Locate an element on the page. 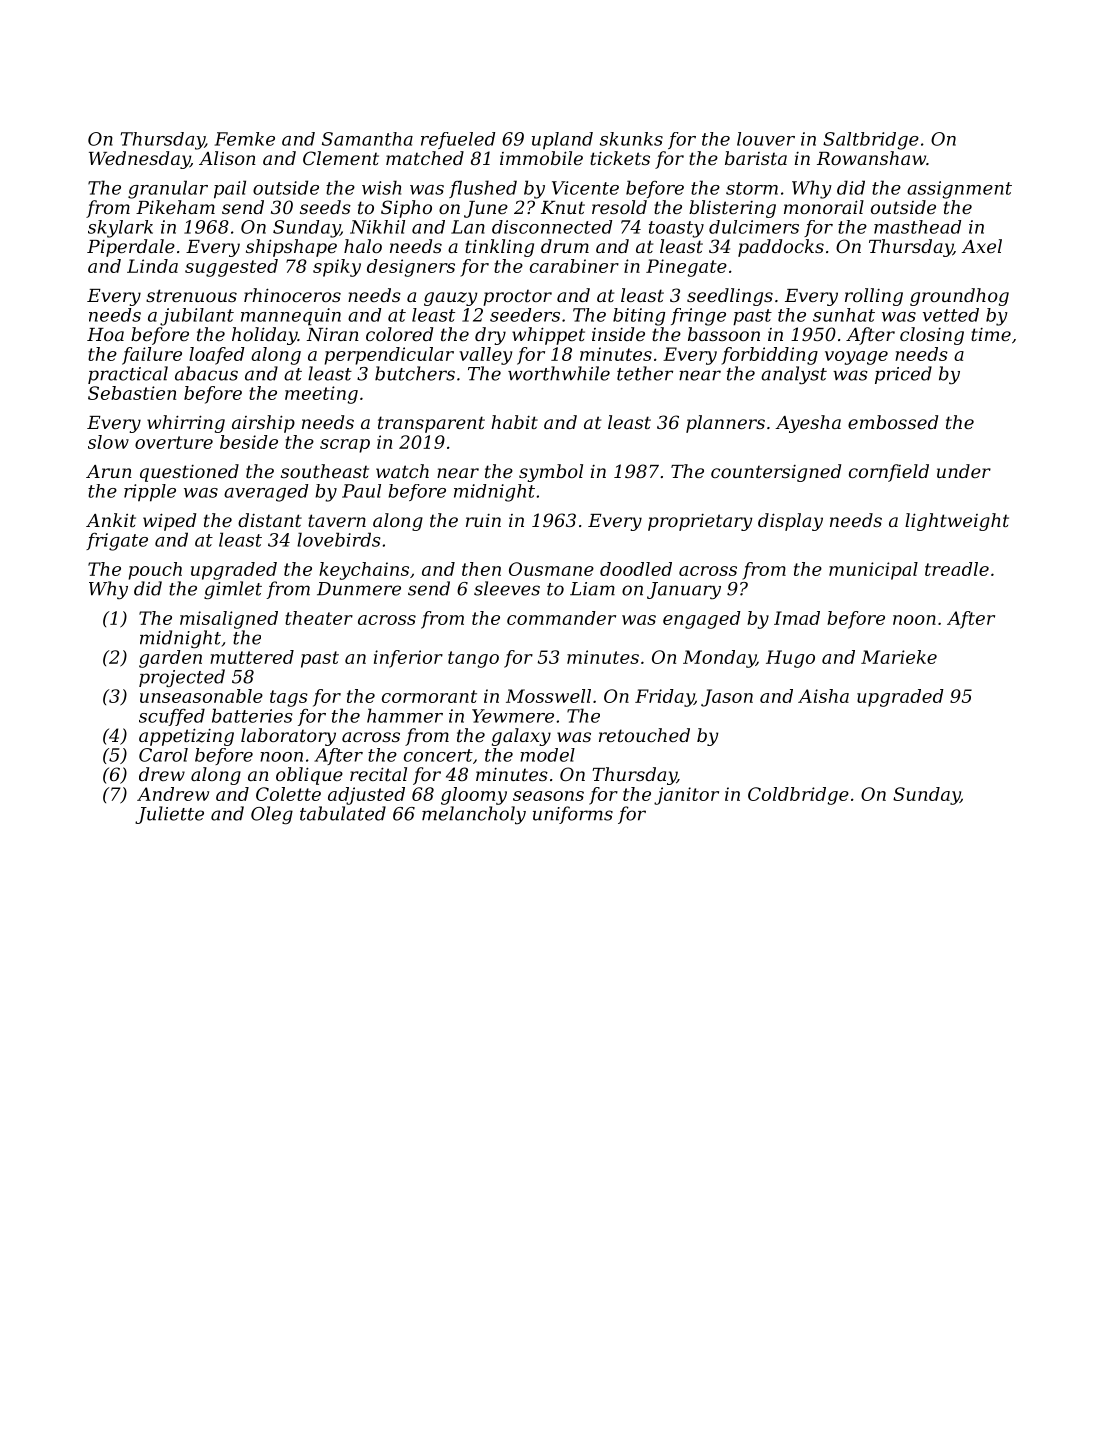 The height and width of the document is (1434, 1108). Marieke is located at coordinates (899, 657).
